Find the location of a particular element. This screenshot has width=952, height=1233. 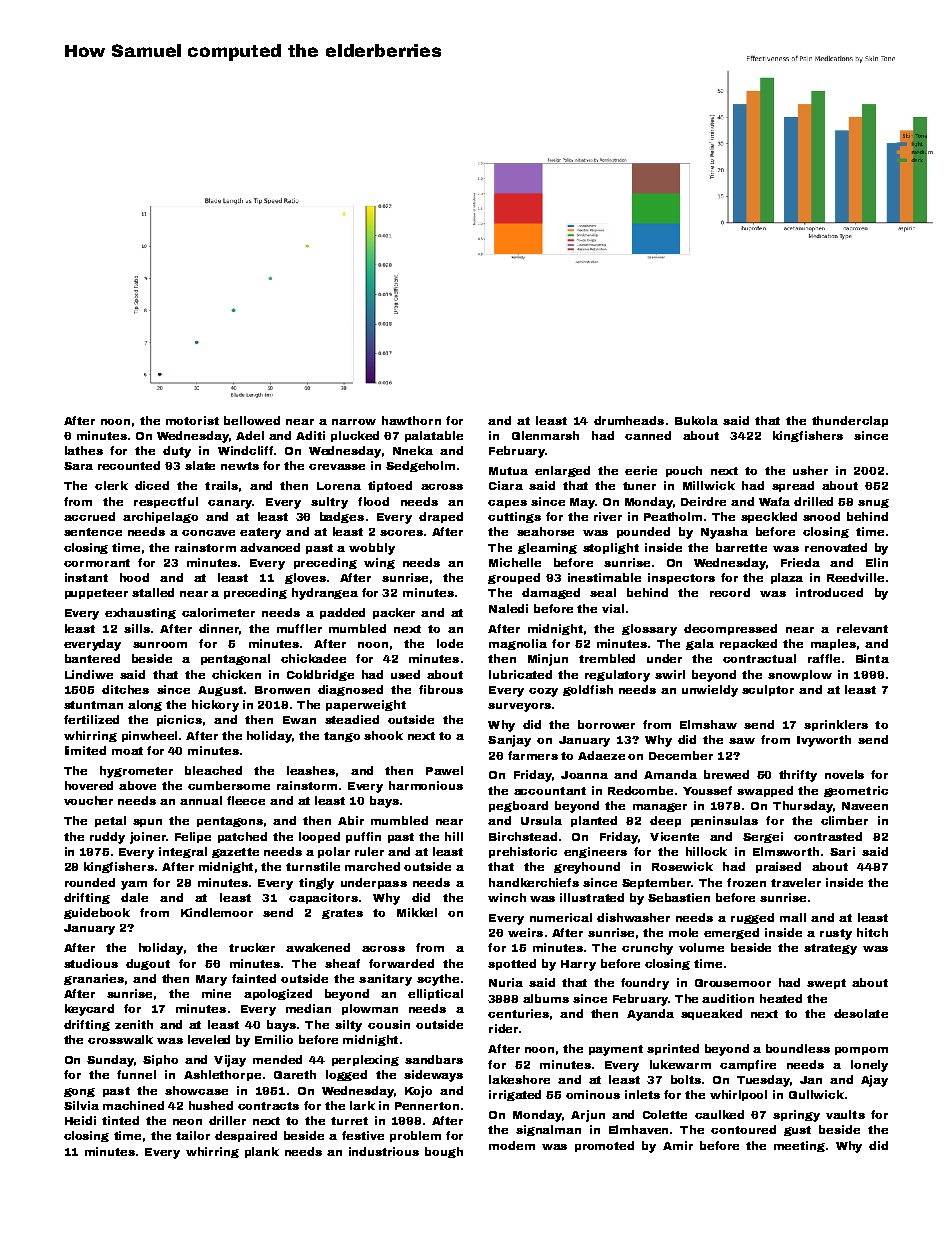

puppeteer is located at coordinates (96, 594).
